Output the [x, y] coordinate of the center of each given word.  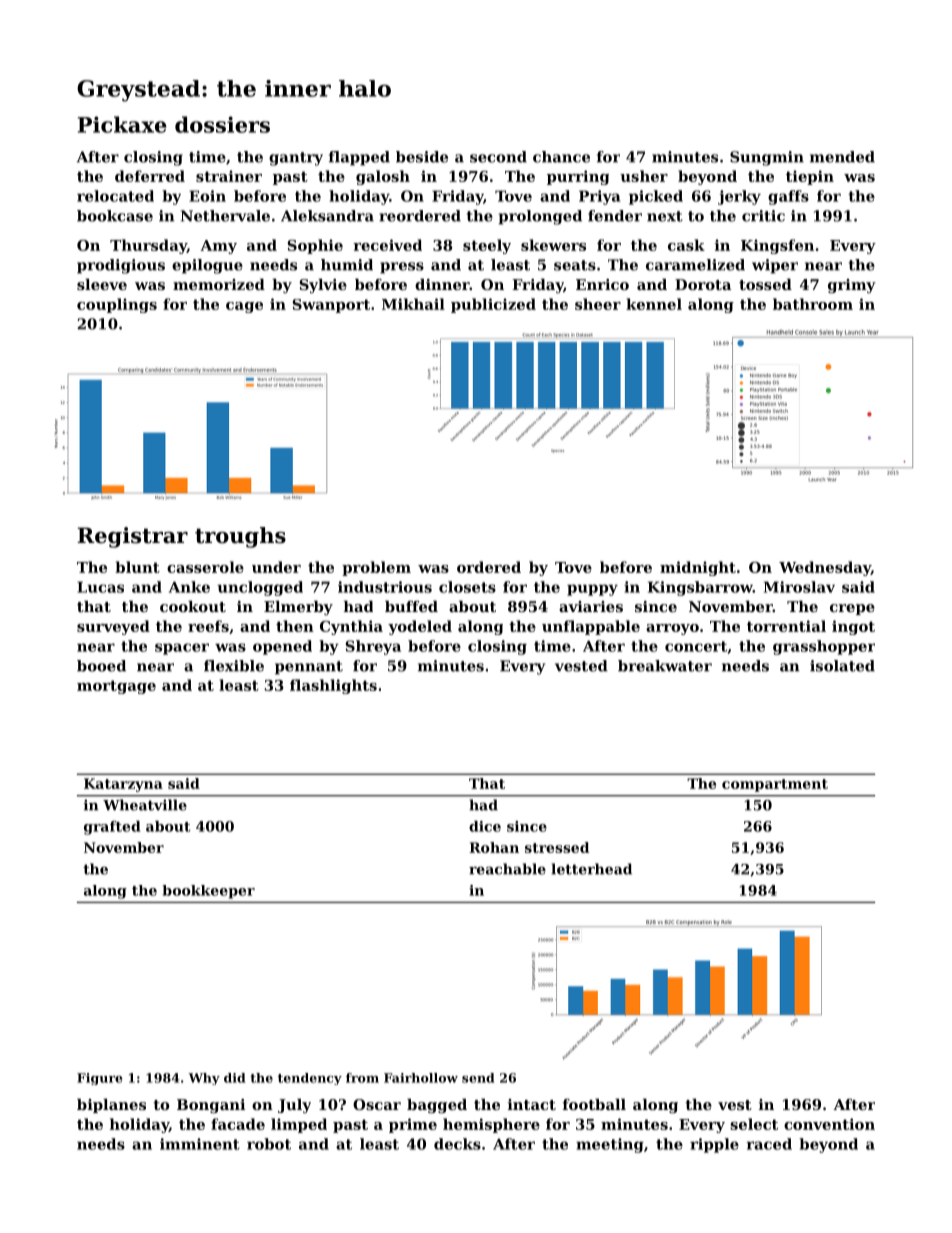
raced [769, 1144]
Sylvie [323, 286]
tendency [310, 1079]
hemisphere [491, 1125]
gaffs [788, 197]
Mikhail [413, 304]
